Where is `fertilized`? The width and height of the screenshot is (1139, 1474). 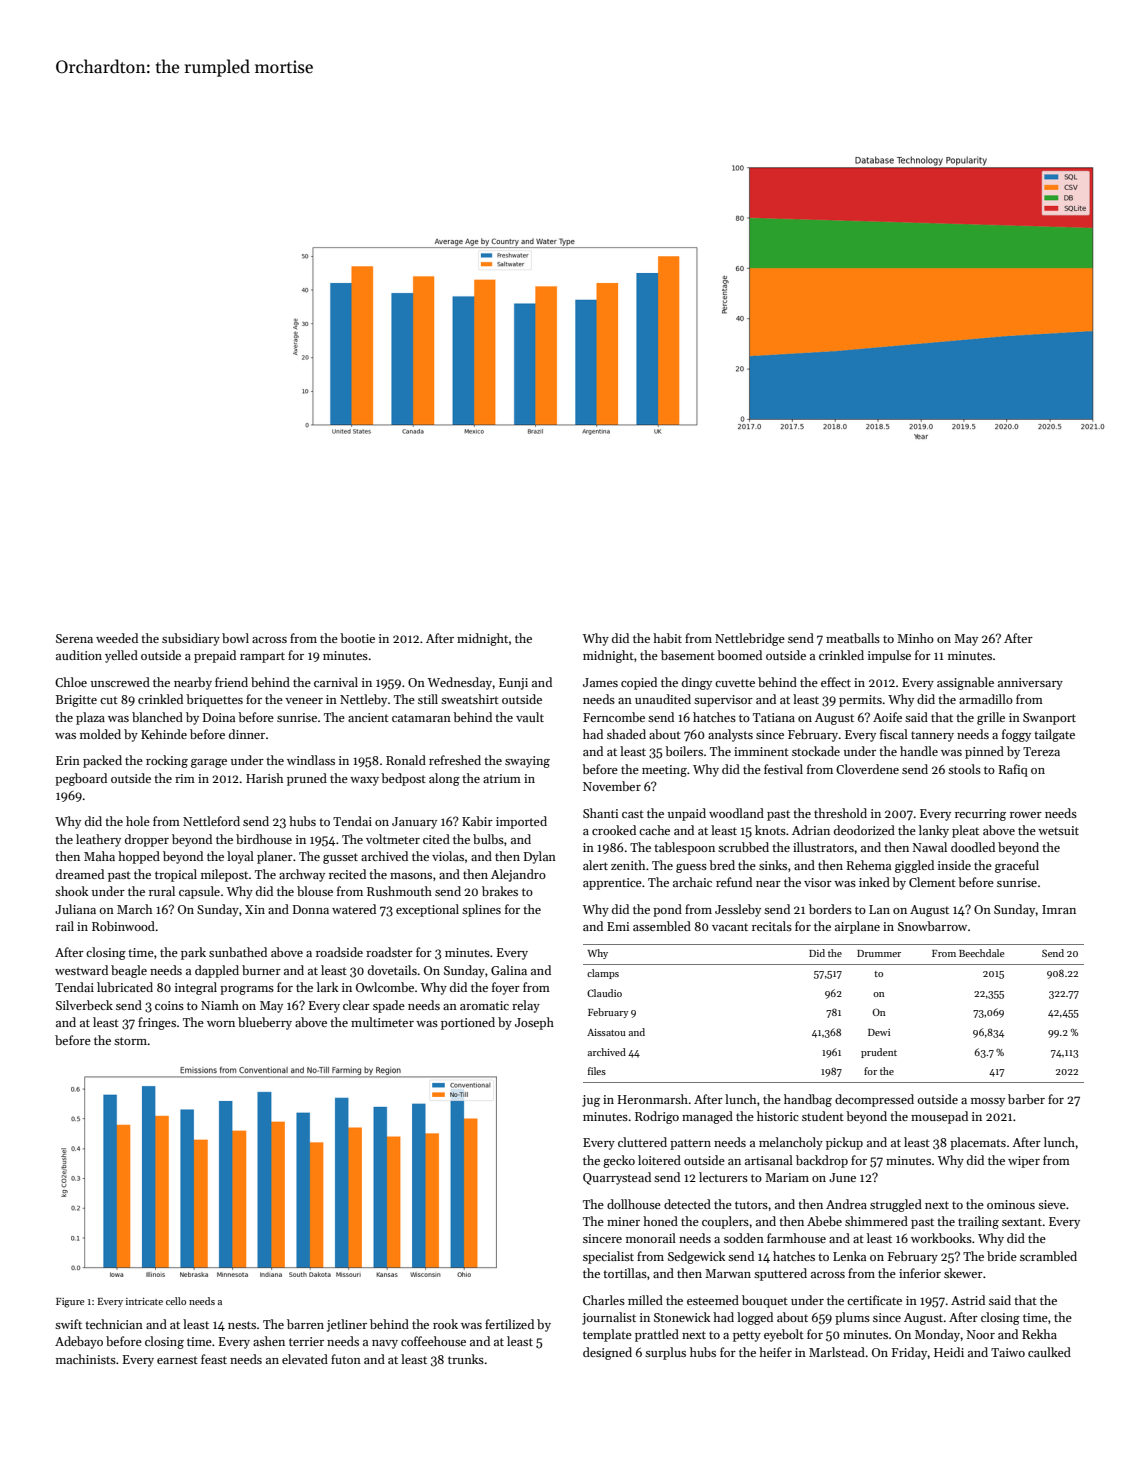 fertilized is located at coordinates (509, 1324).
